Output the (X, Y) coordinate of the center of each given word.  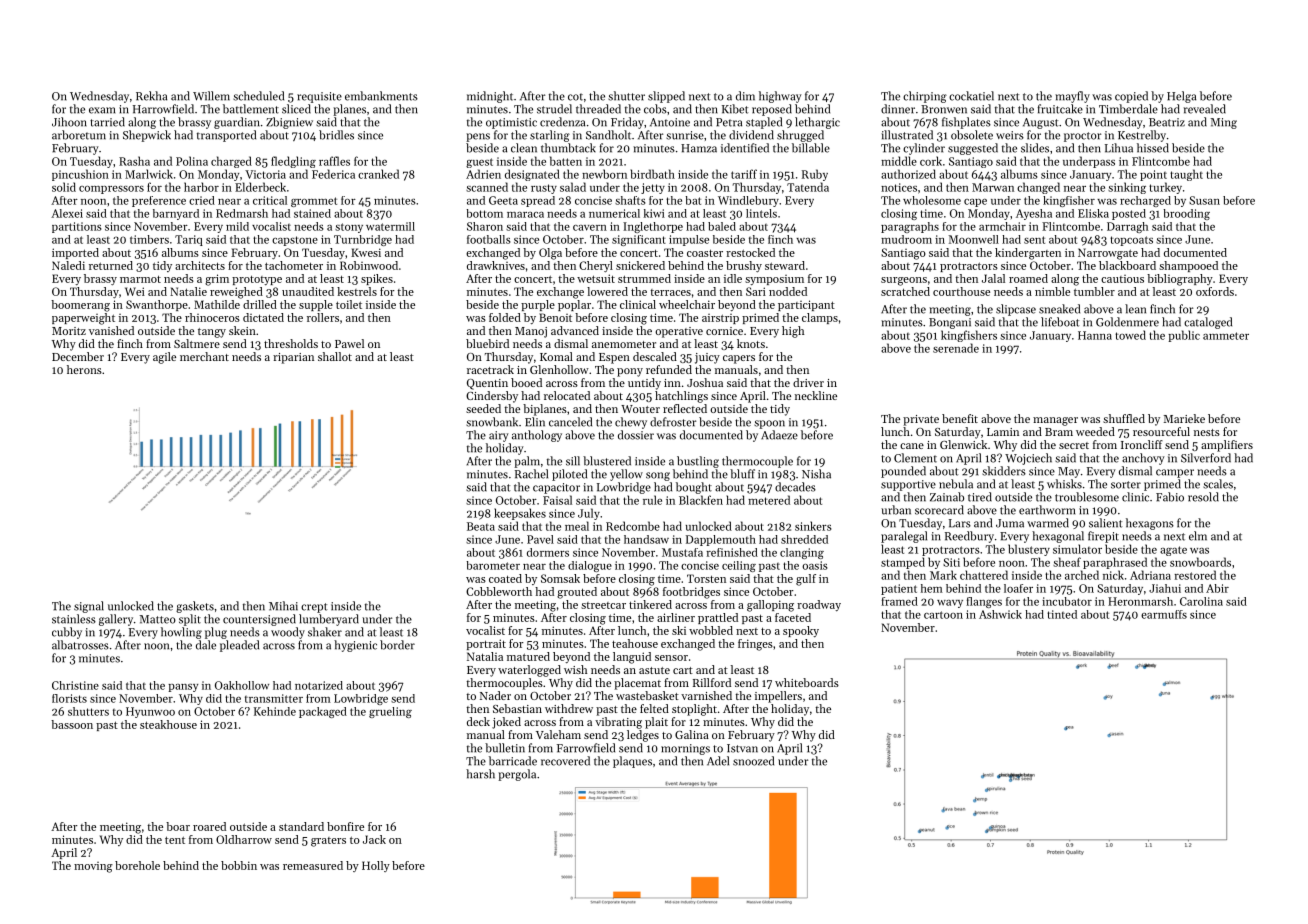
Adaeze (779, 435)
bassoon (72, 724)
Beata (481, 526)
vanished (111, 330)
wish (576, 669)
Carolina (1201, 601)
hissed (1153, 148)
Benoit (555, 317)
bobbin (239, 865)
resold (1203, 497)
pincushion (80, 175)
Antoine (670, 122)
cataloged (1208, 323)
